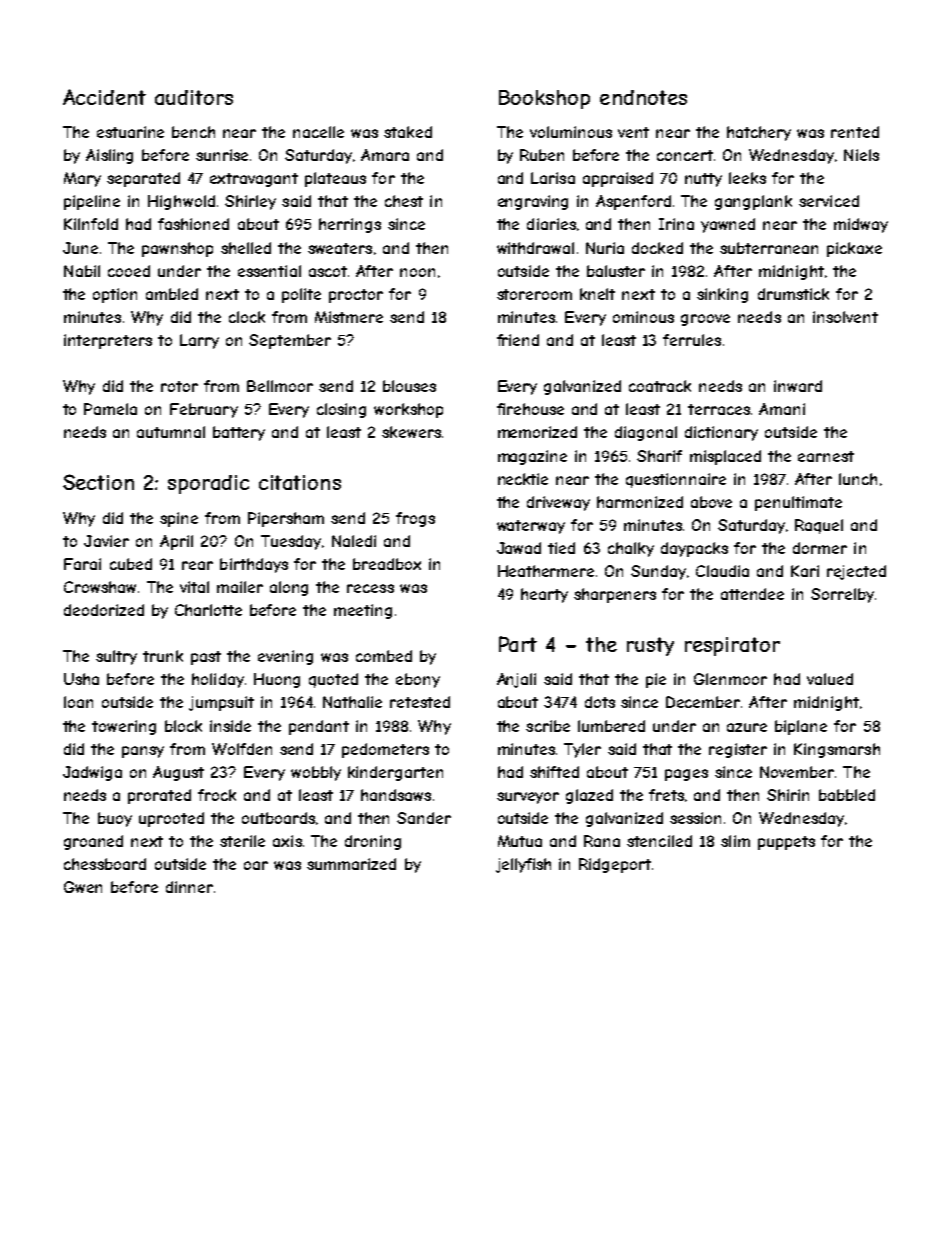 This document has width=952, height=1233. I want to click on Farai, so click(82, 564).
